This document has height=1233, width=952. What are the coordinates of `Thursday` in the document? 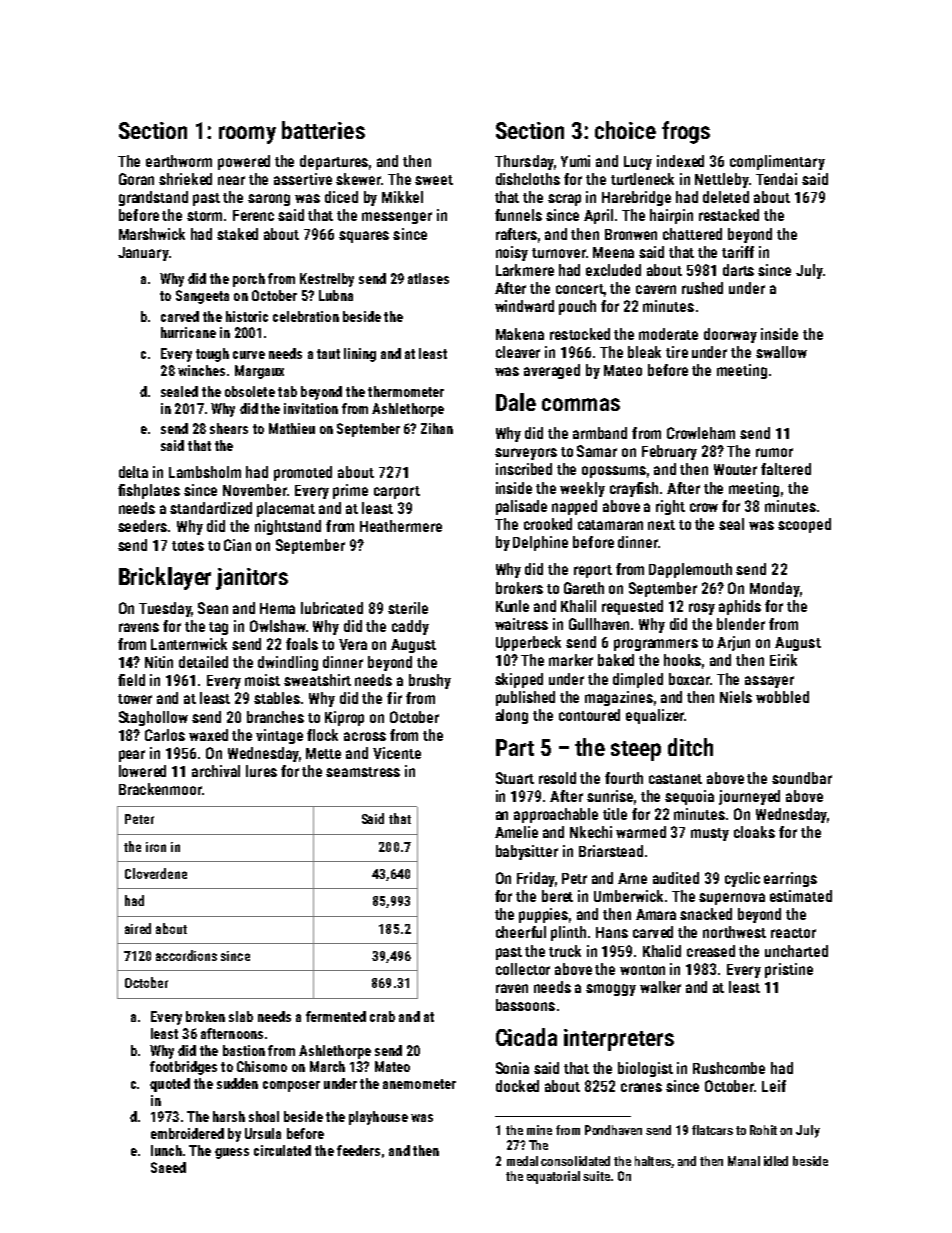 It's located at (524, 162).
